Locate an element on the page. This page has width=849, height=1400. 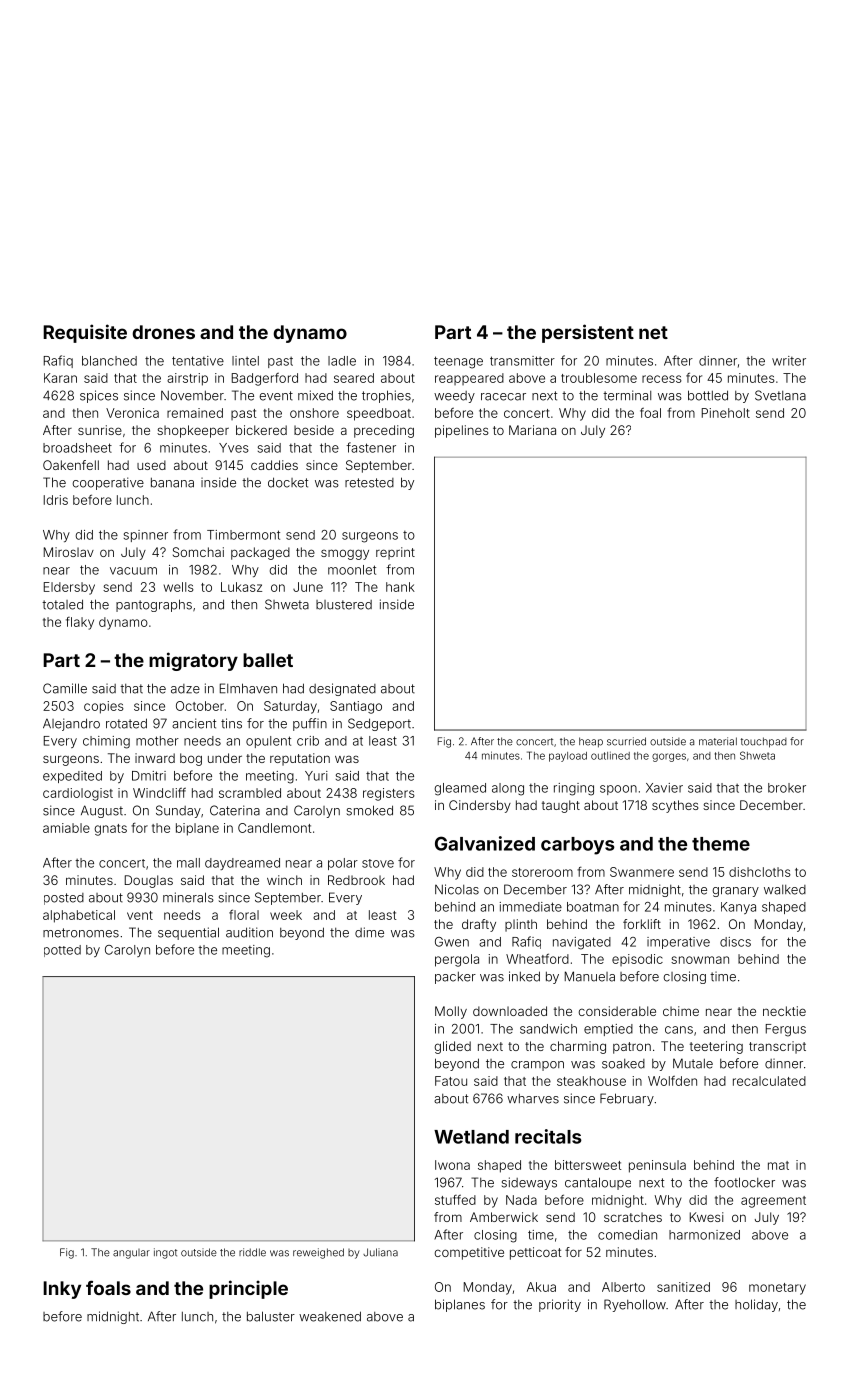
potted is located at coordinates (62, 951).
